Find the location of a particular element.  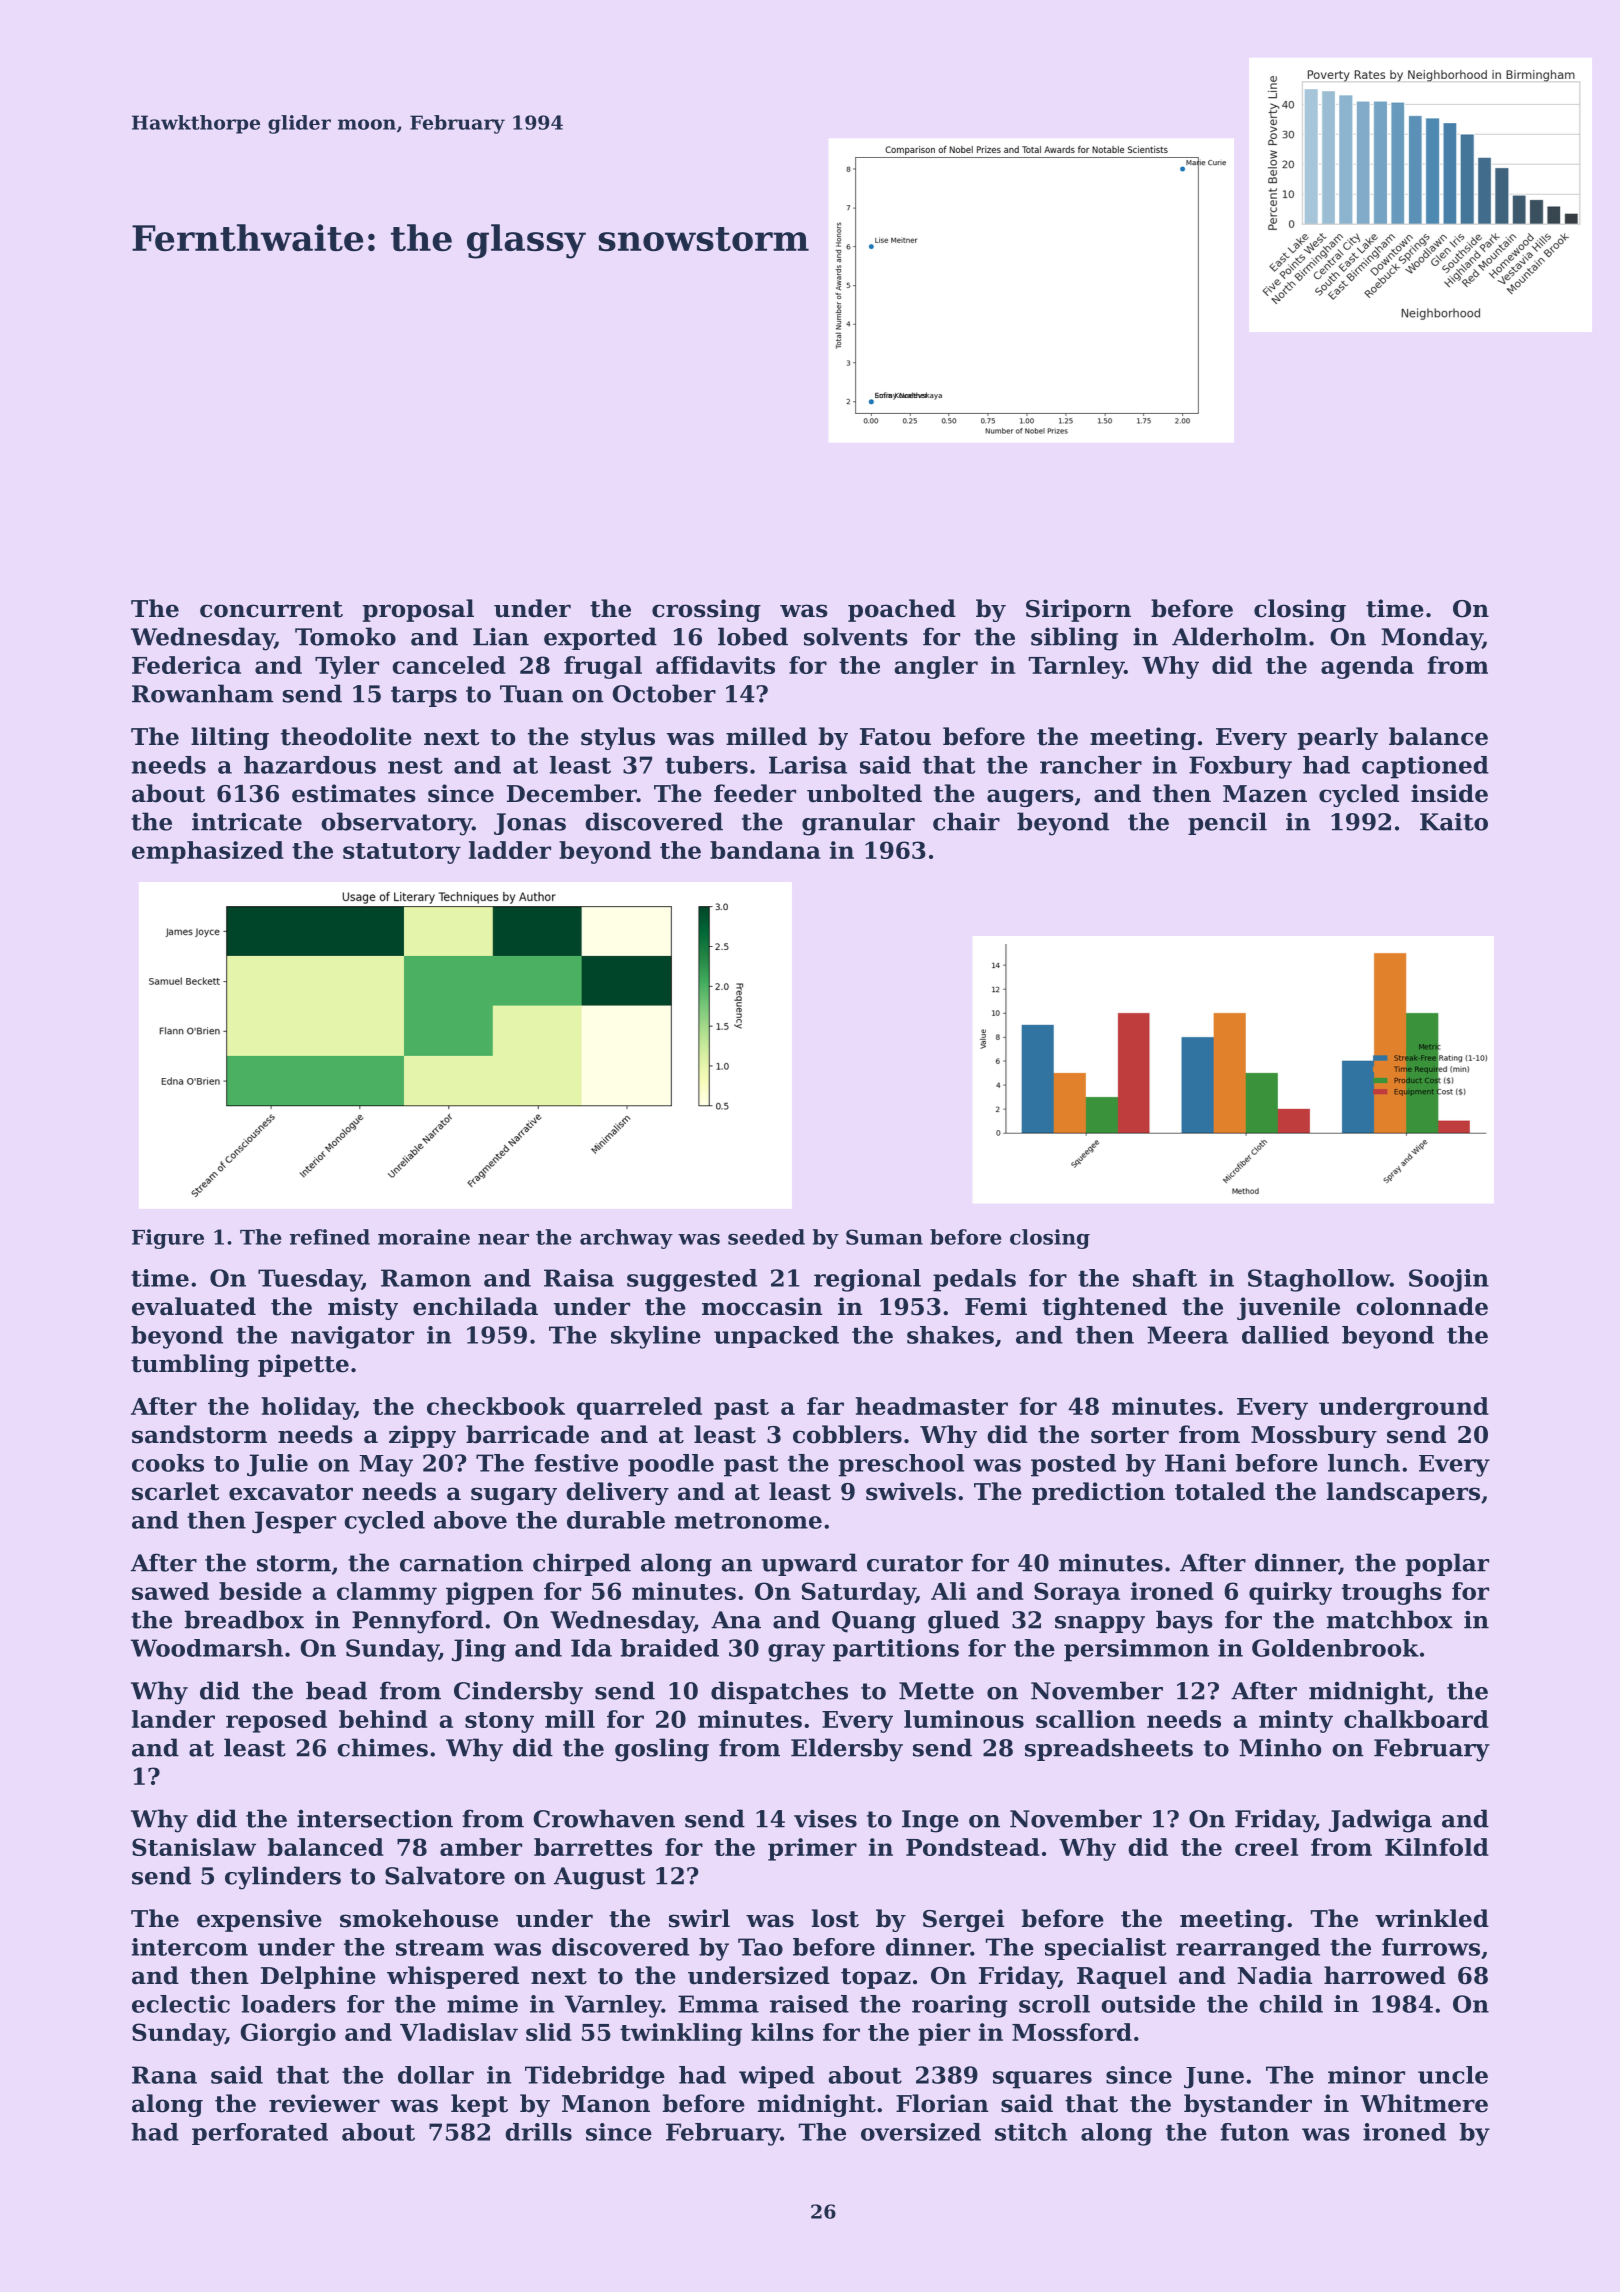

lander is located at coordinates (173, 1719).
